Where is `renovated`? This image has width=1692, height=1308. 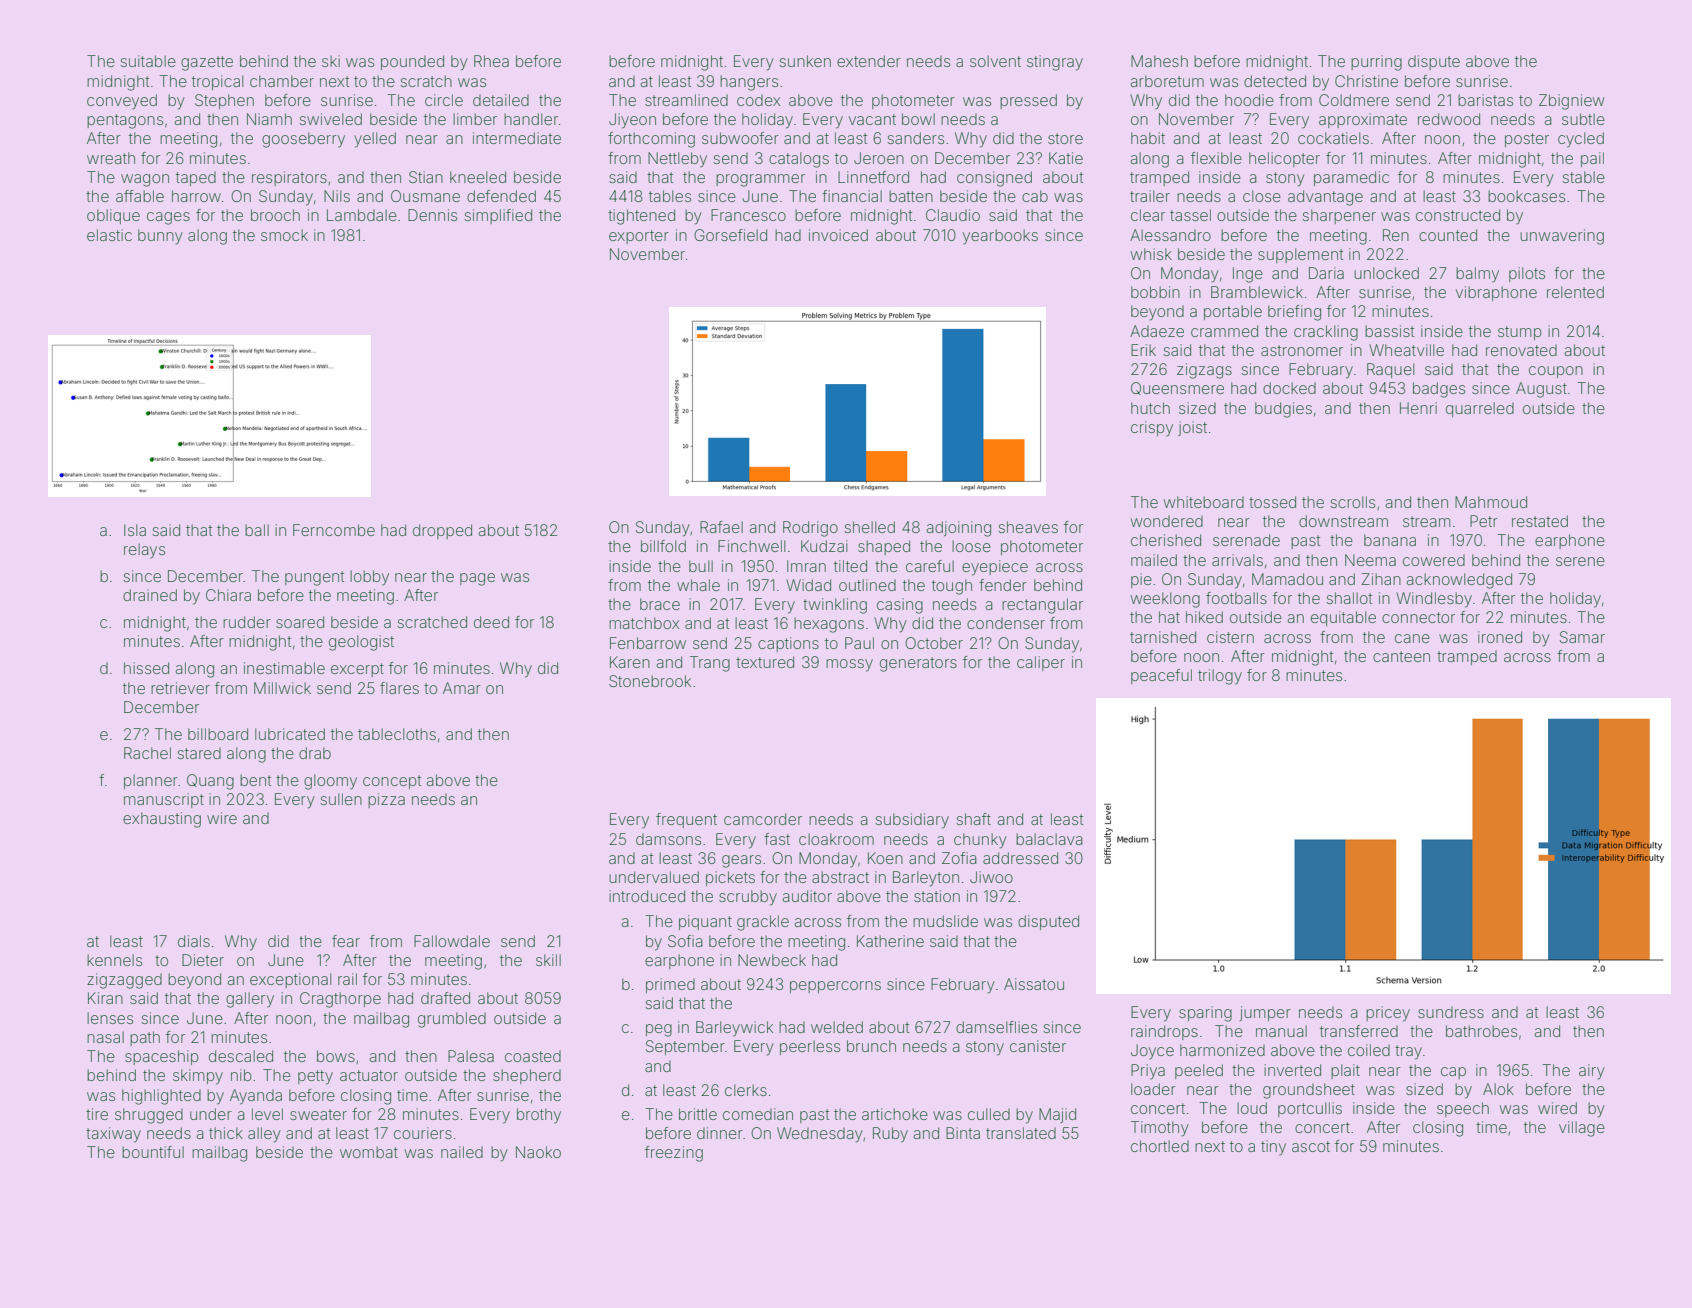 renovated is located at coordinates (1521, 350).
